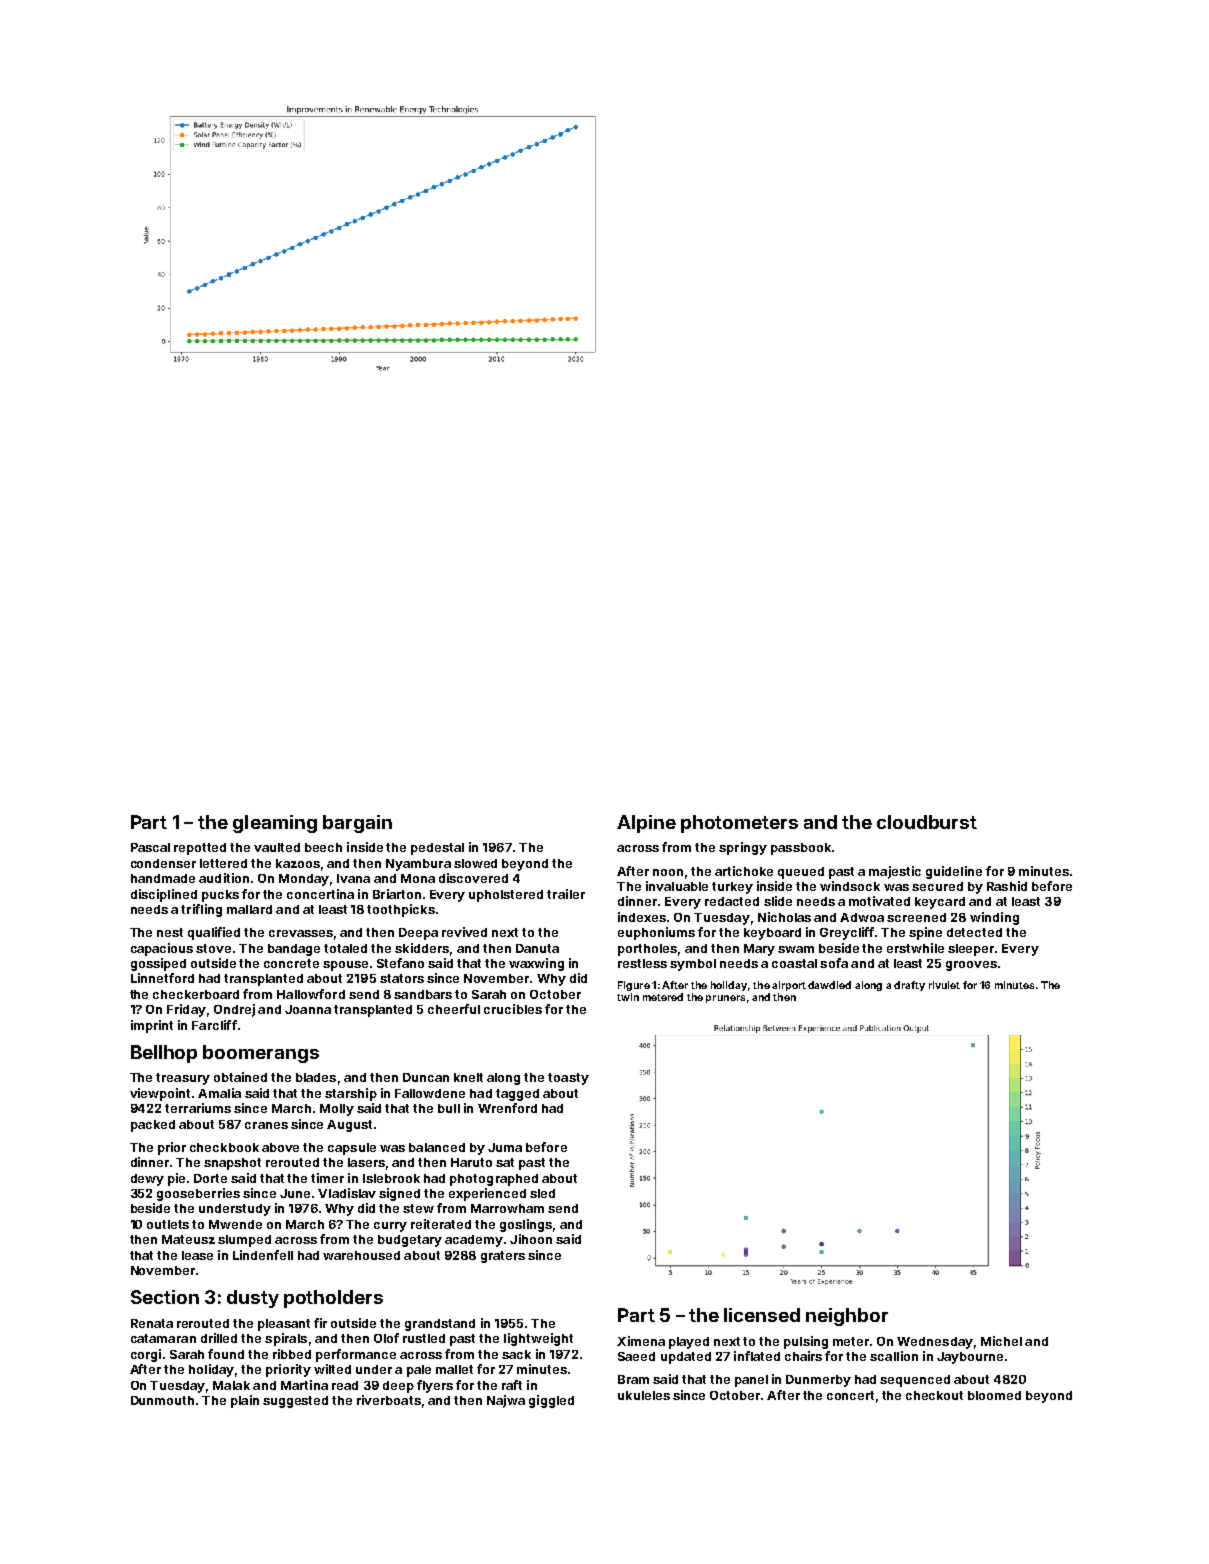 This screenshot has height=1564, width=1209. What do you see at coordinates (163, 1338) in the screenshot?
I see `catamaran` at bounding box center [163, 1338].
